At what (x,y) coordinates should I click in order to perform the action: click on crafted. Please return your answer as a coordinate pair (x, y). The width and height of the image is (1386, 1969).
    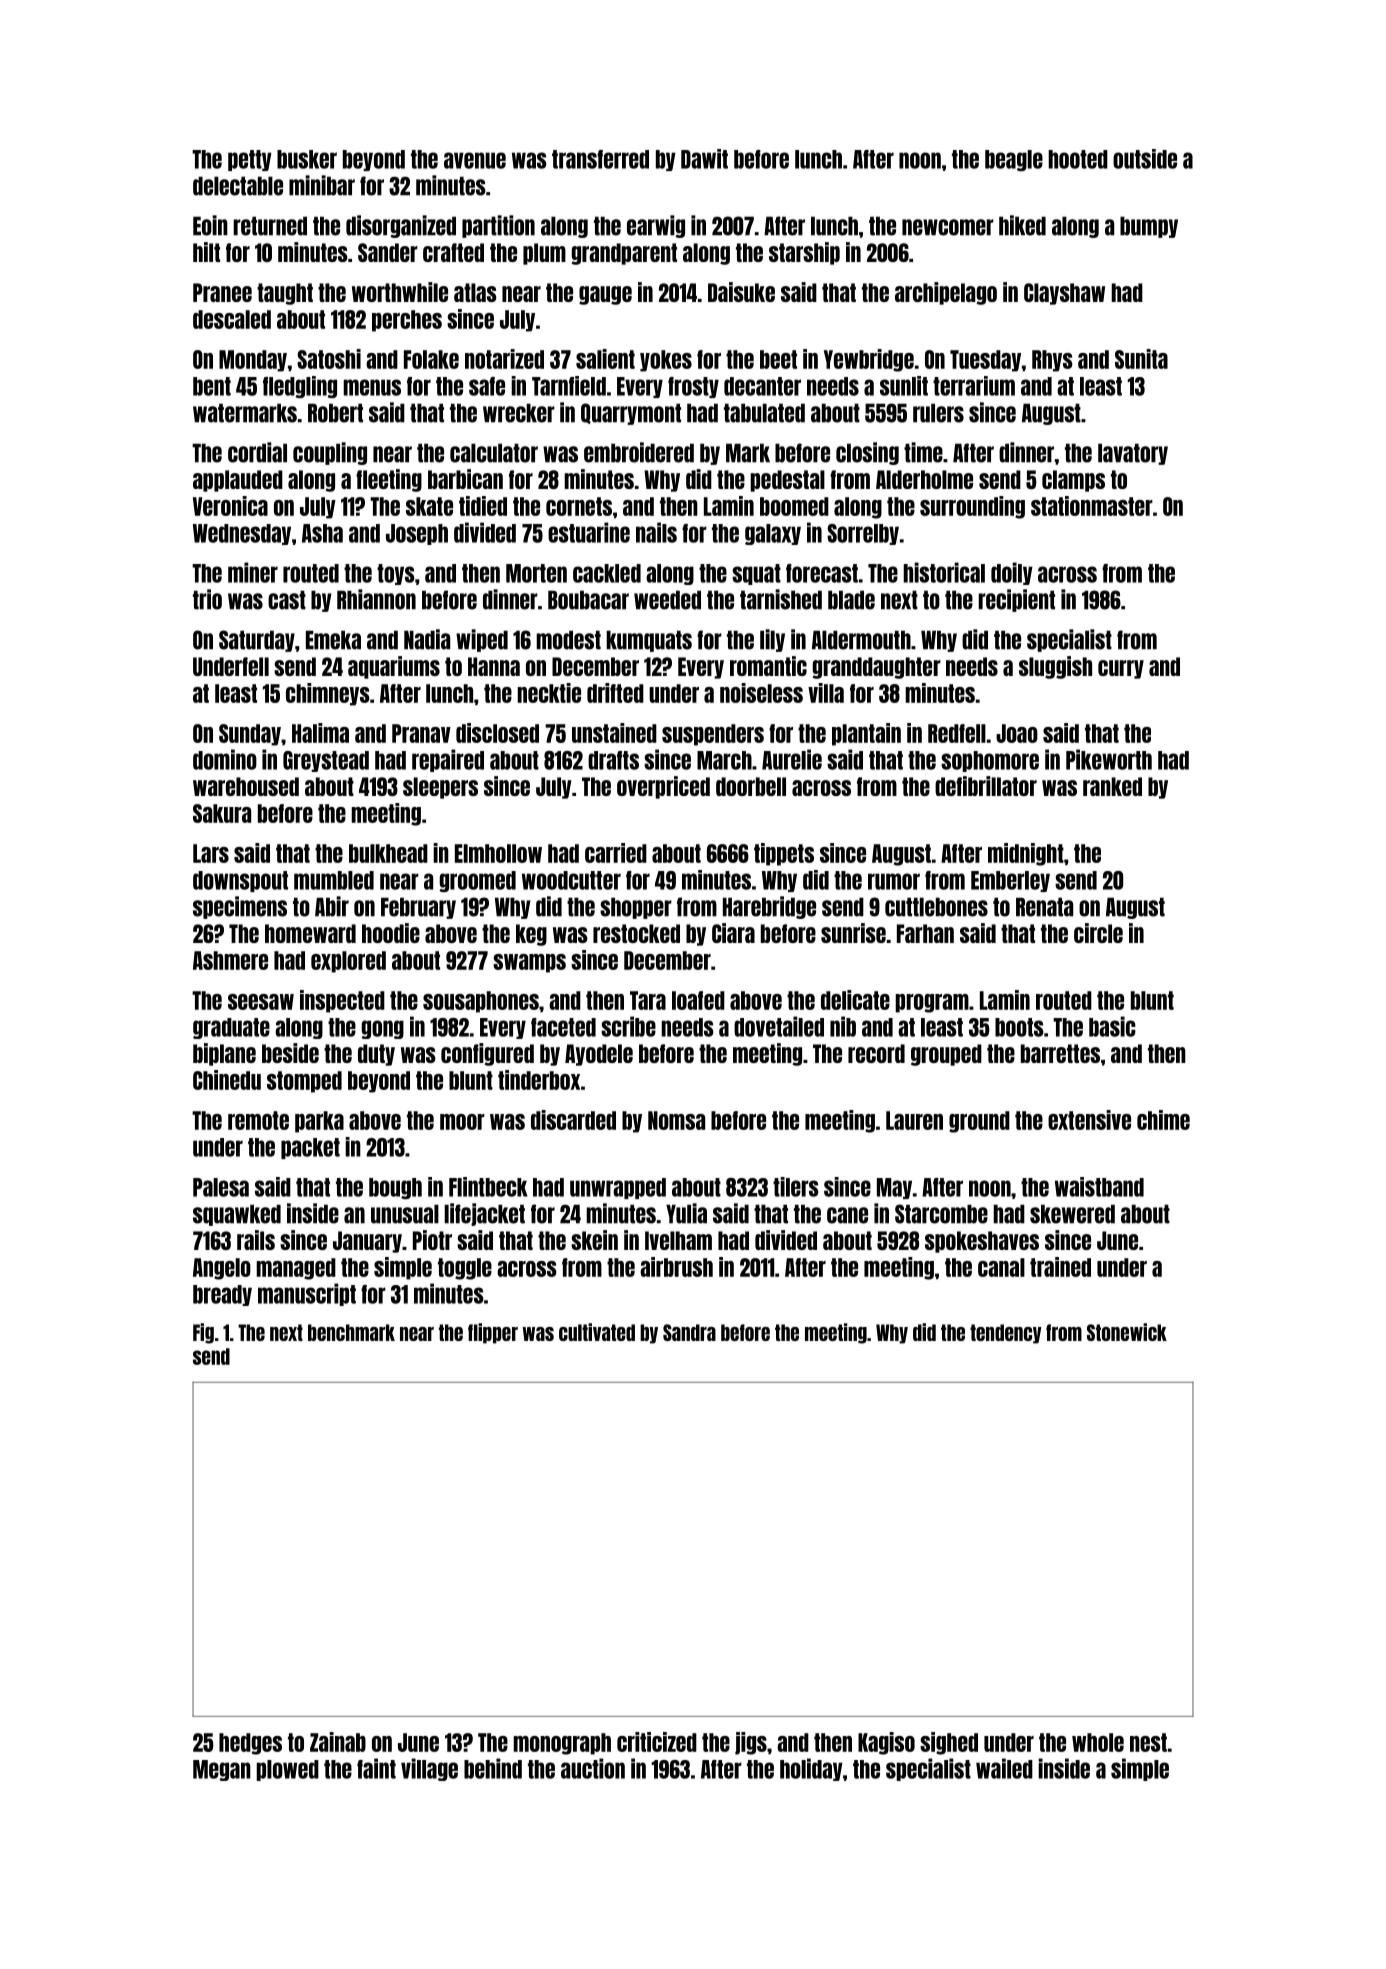
    Looking at the image, I should click on (453, 252).
